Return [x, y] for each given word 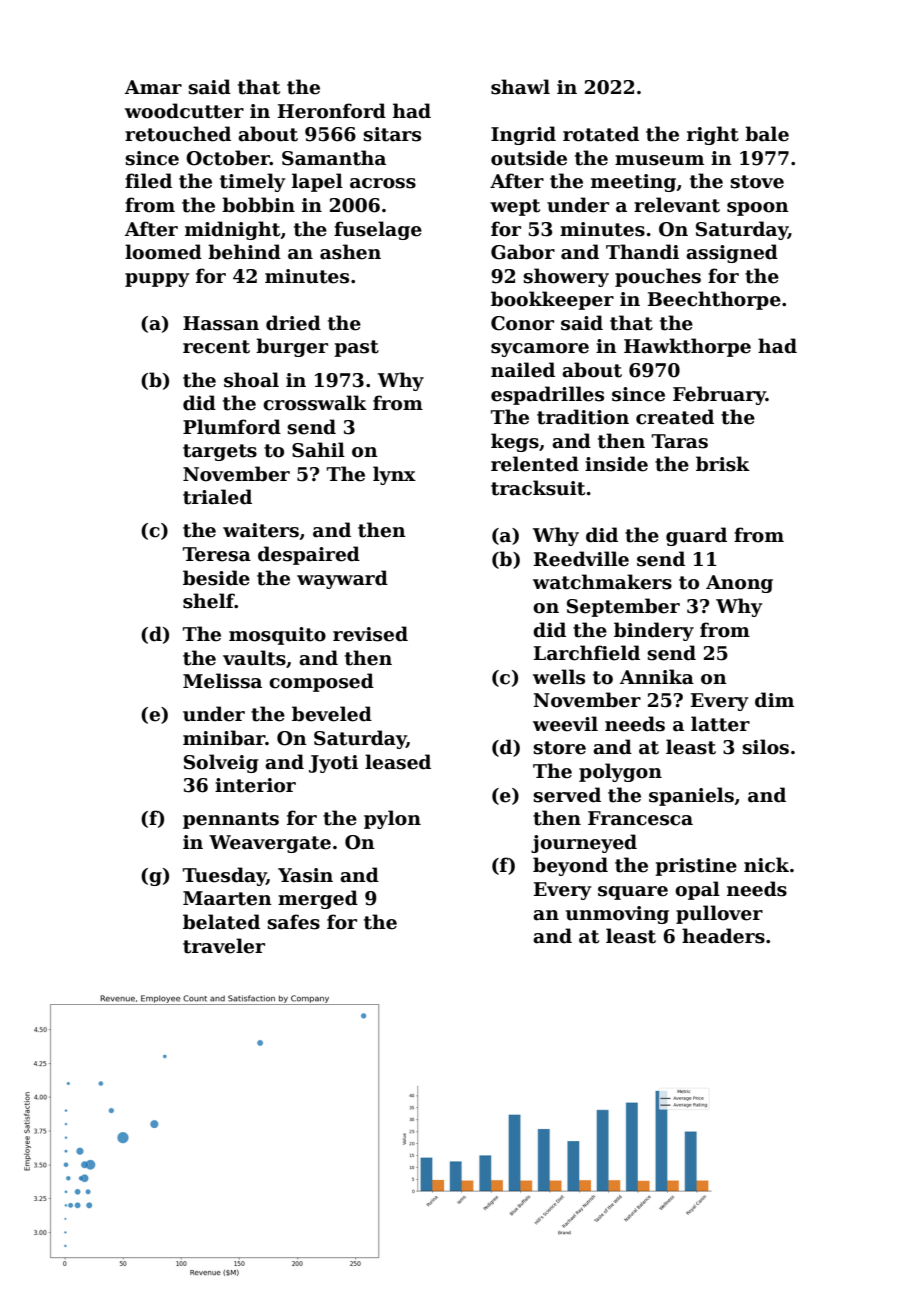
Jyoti [333, 764]
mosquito [277, 636]
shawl [520, 87]
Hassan [221, 323]
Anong [739, 584]
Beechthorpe [714, 300]
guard [696, 536]
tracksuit [538, 488]
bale [767, 134]
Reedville [581, 559]
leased [398, 762]
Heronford [332, 111]
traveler [224, 946]
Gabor [523, 252]
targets [220, 452]
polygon [620, 772]
